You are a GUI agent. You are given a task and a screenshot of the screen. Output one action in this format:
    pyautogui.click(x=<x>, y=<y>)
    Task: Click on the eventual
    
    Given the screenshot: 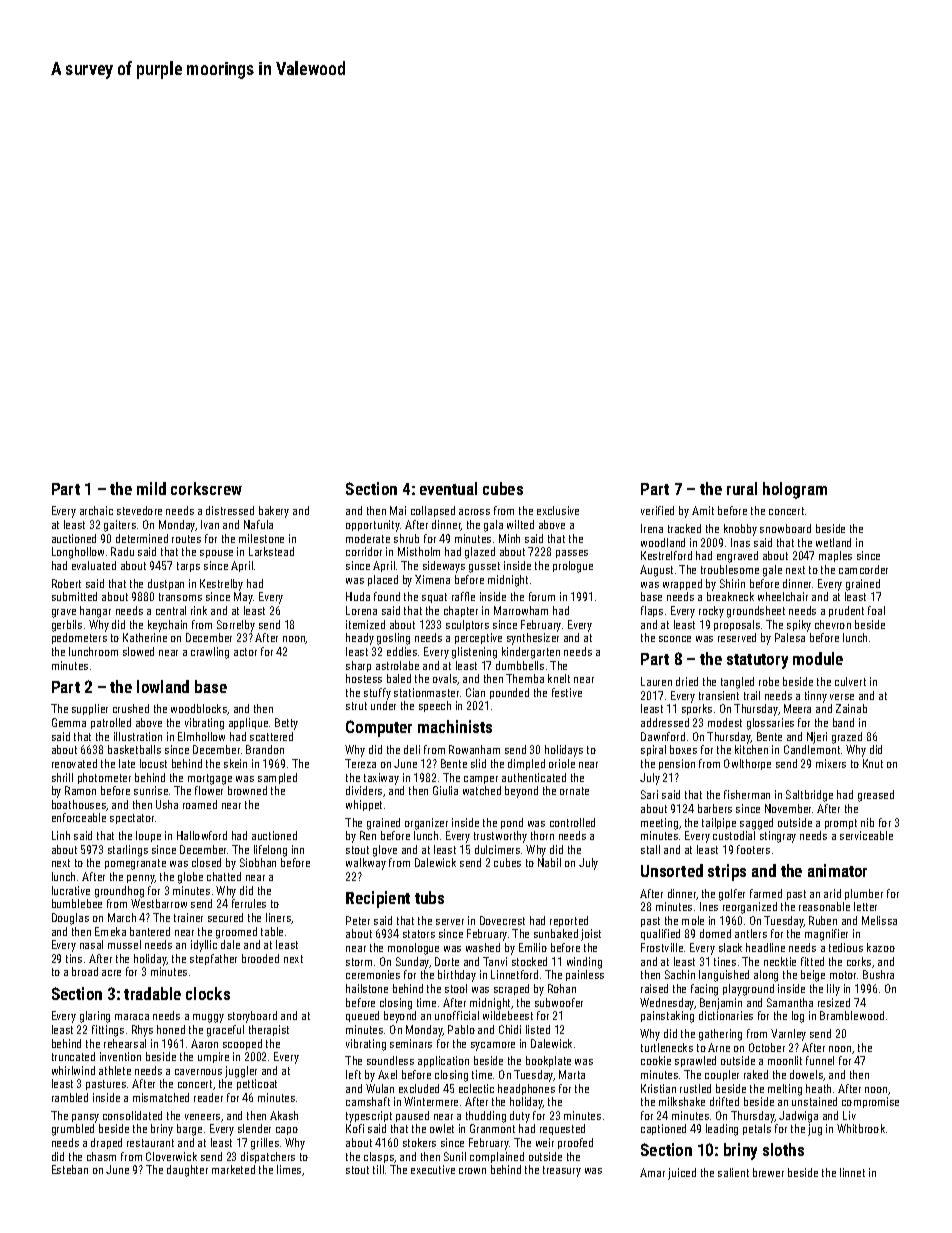 What is the action you would take?
    pyautogui.click(x=448, y=488)
